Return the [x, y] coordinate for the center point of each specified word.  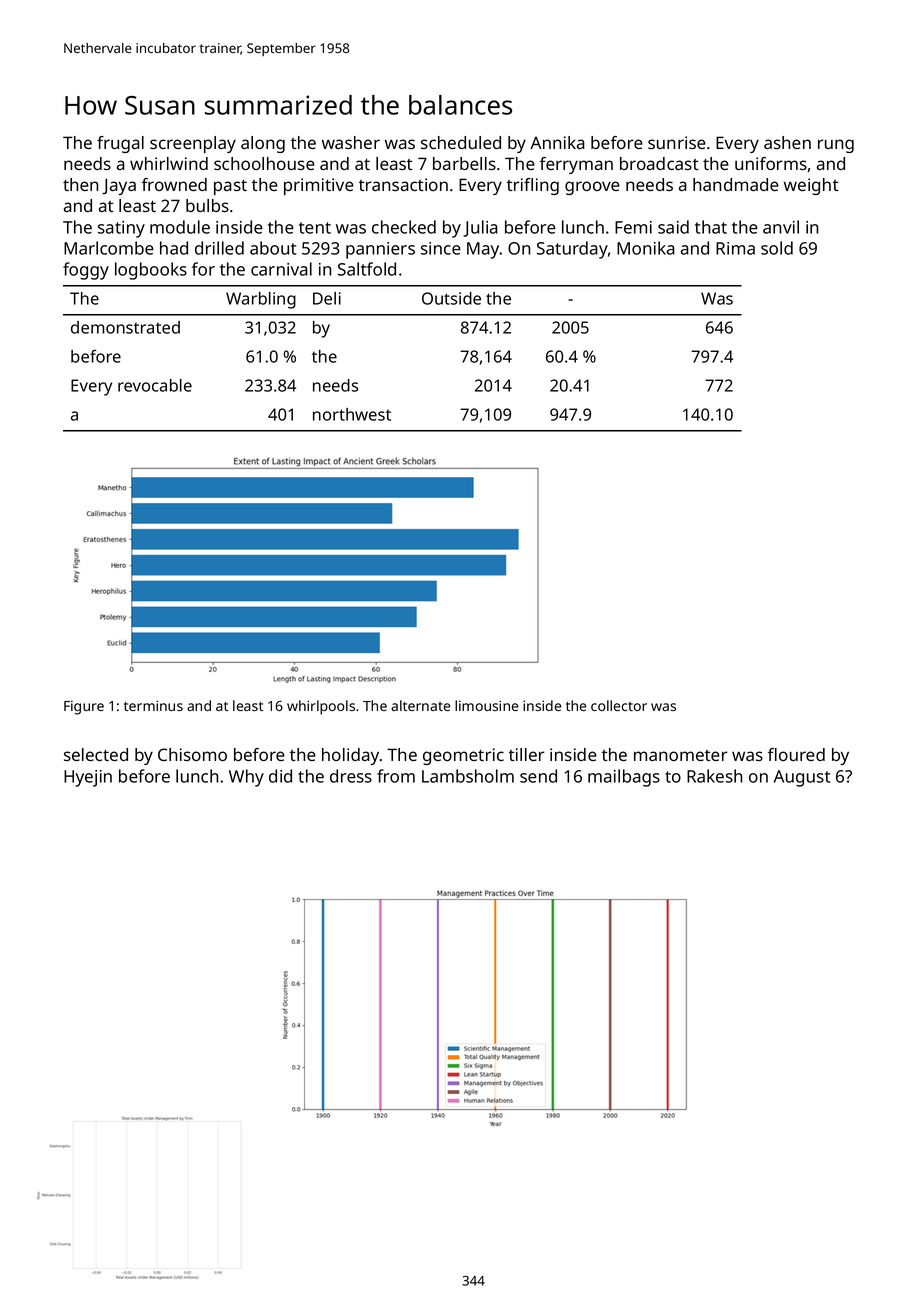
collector [619, 705]
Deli [327, 298]
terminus [153, 705]
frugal [120, 144]
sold [777, 248]
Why [246, 778]
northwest [352, 414]
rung [836, 146]
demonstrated [125, 327]
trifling [533, 186]
